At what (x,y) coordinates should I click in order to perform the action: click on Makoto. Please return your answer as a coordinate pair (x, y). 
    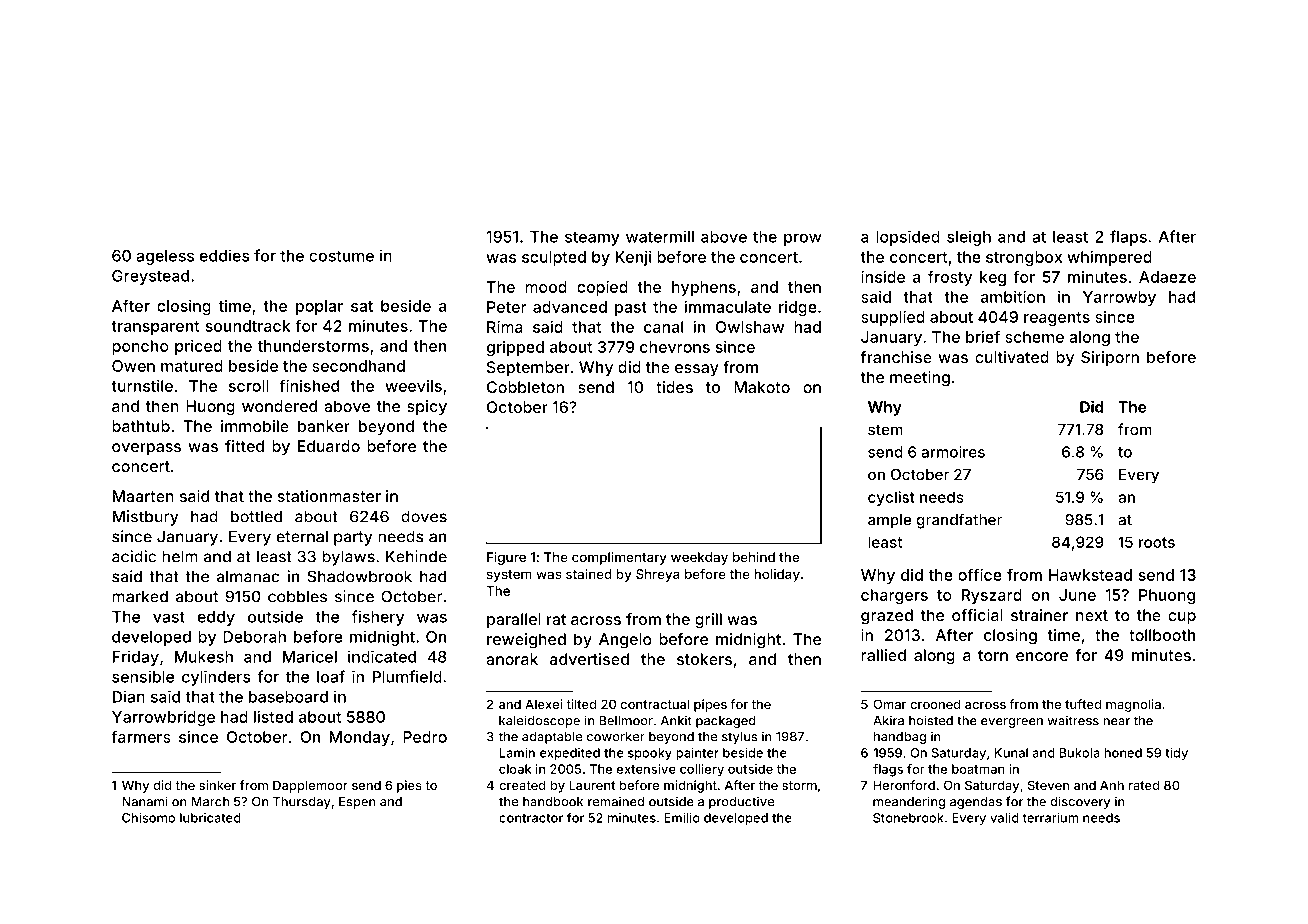
    Looking at the image, I should click on (762, 387).
